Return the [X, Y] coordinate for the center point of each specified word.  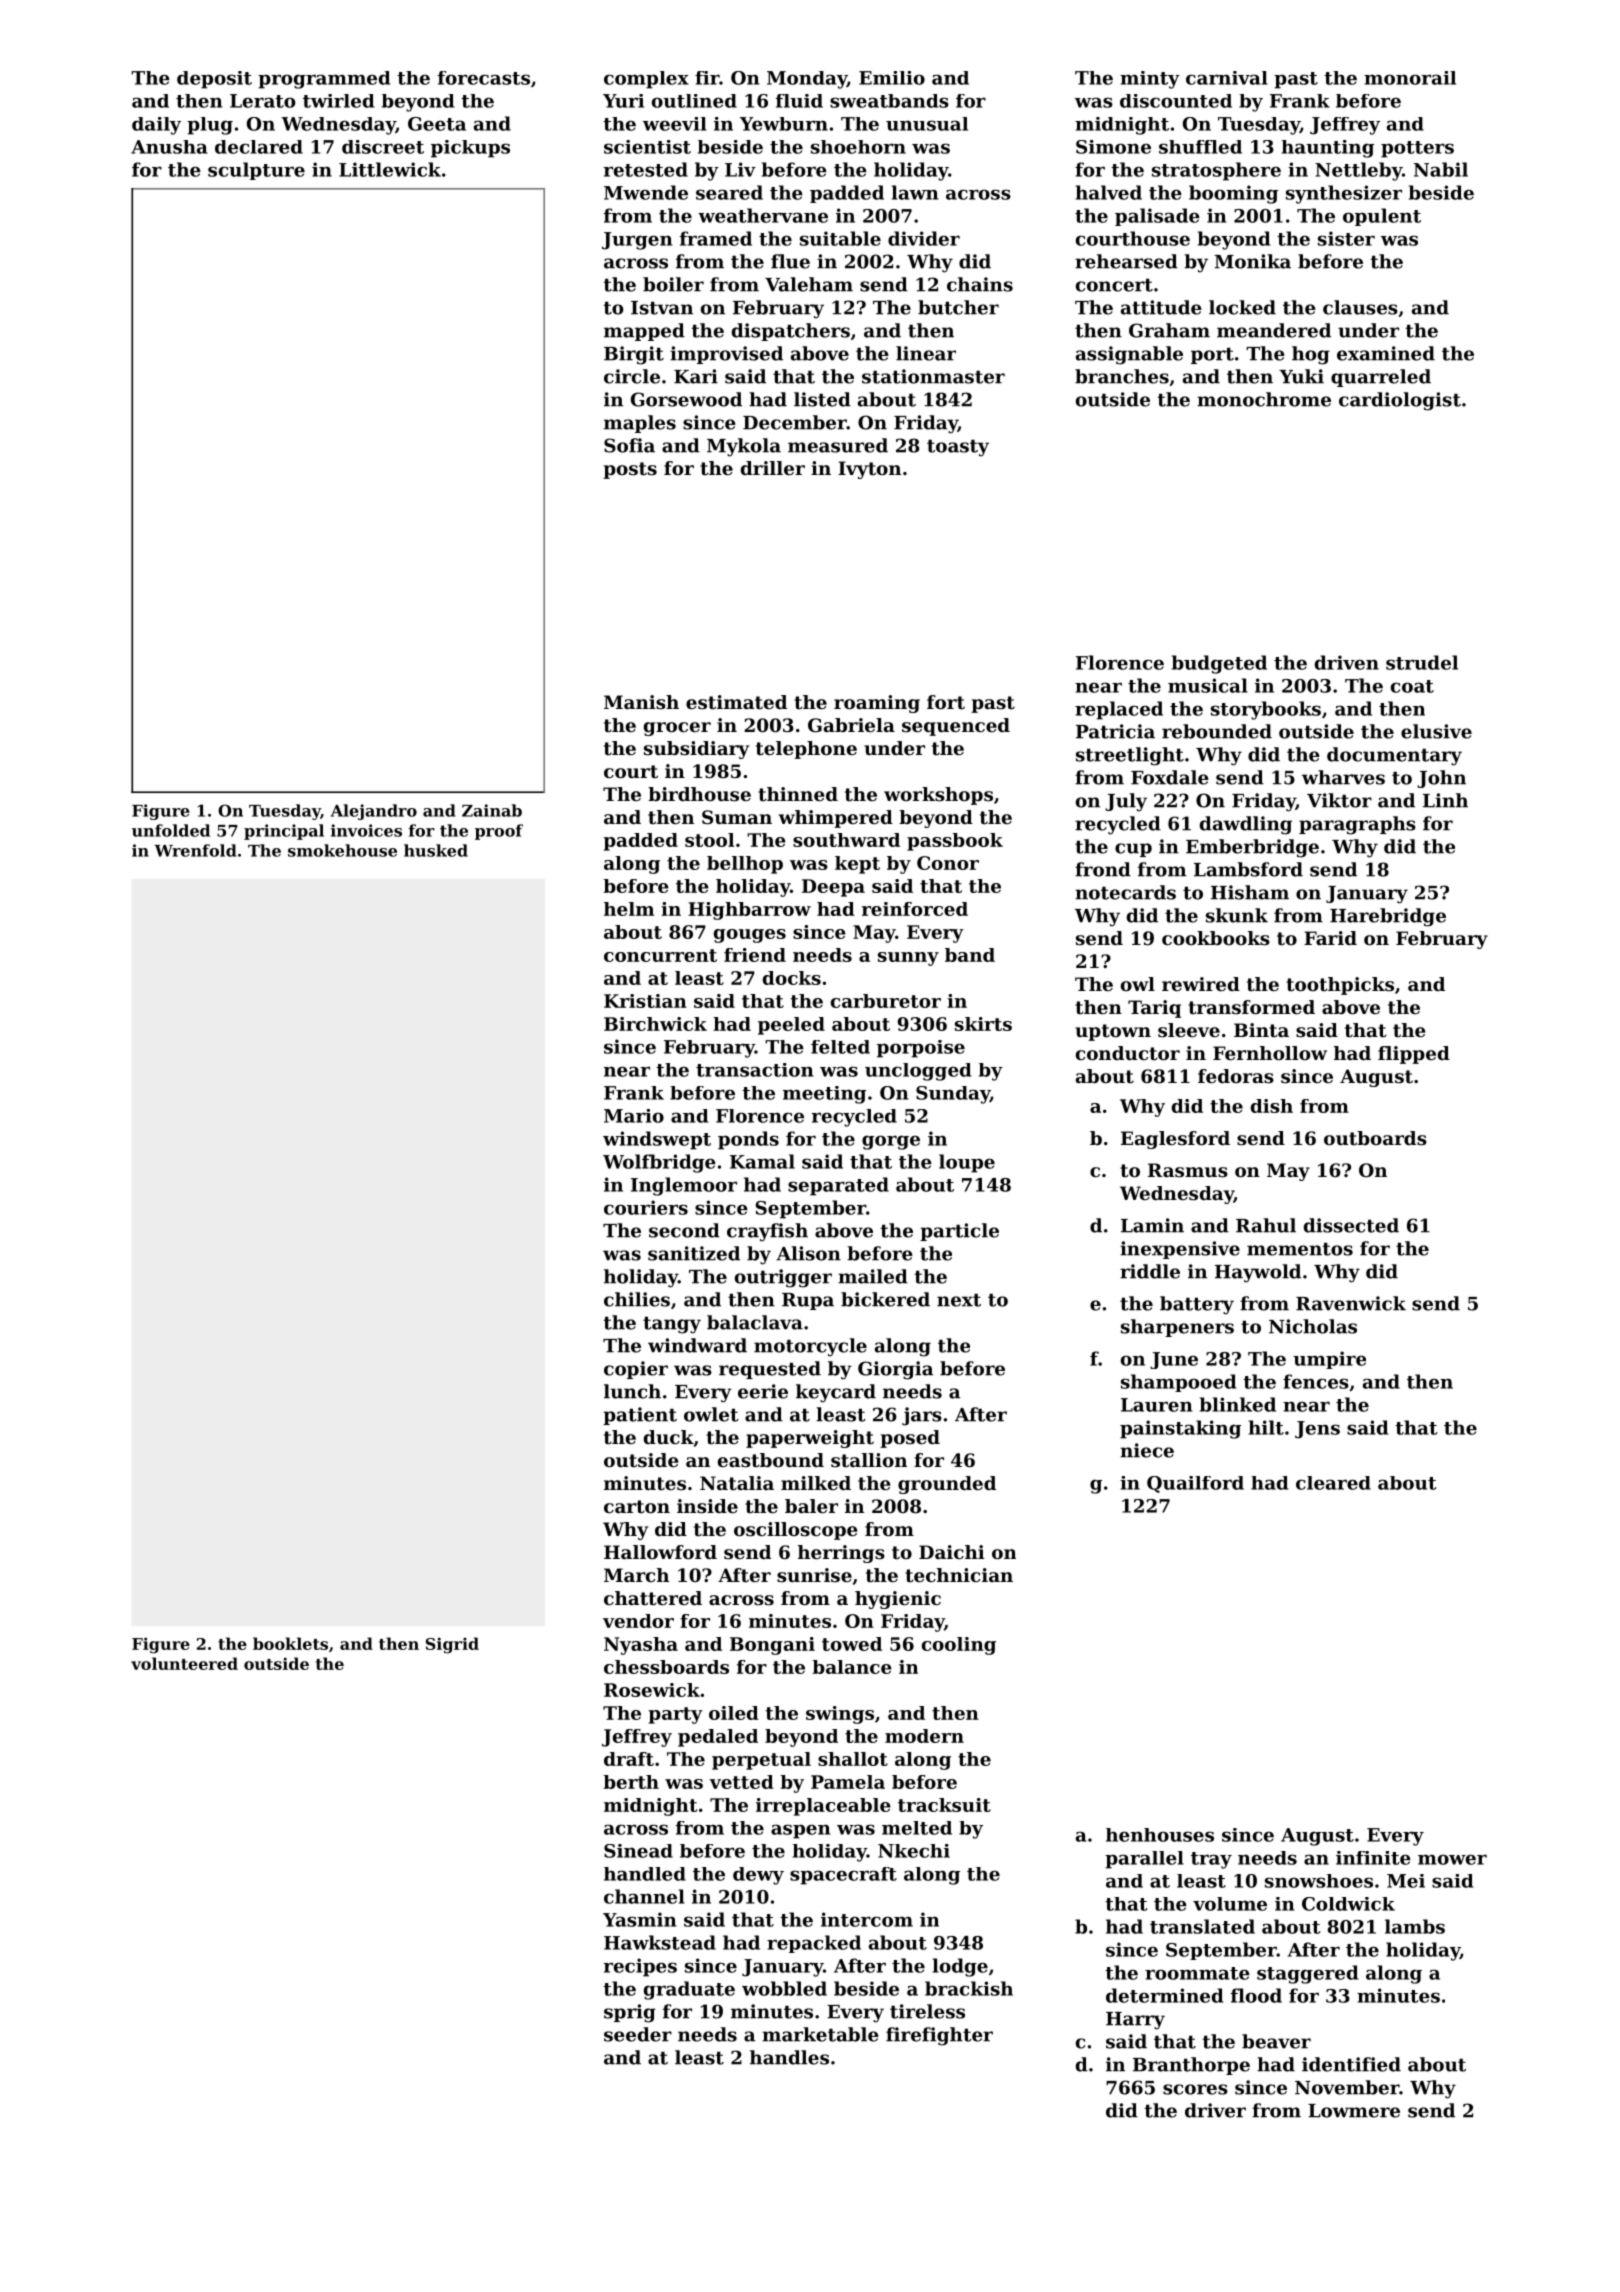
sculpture [256, 171]
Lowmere [1354, 2111]
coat [1412, 686]
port [1212, 355]
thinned [798, 794]
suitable [840, 238]
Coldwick [1348, 1904]
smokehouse [342, 850]
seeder [638, 2034]
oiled [734, 1713]
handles [789, 2057]
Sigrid [452, 1645]
